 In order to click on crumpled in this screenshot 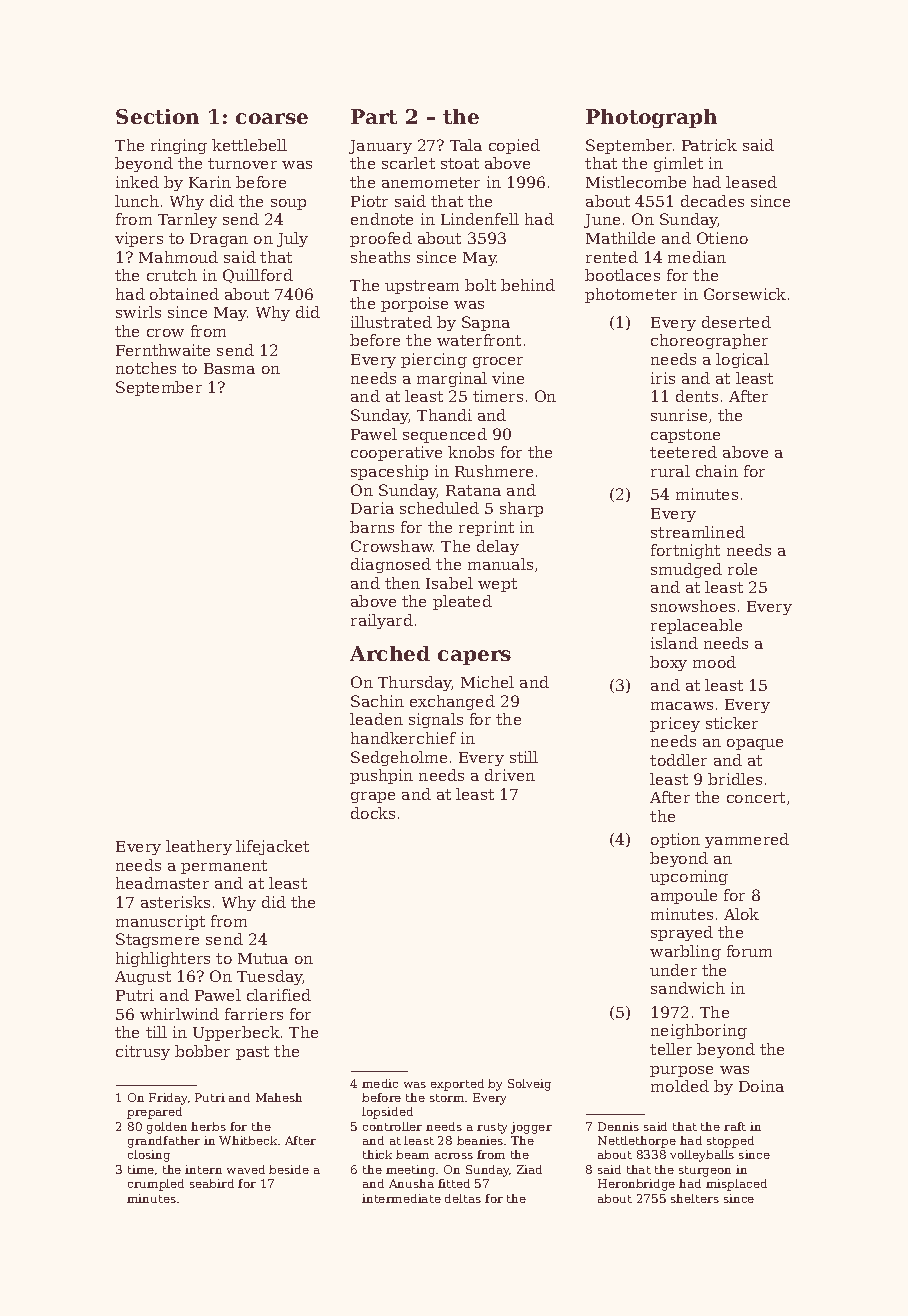, I will do `click(156, 1185)`.
